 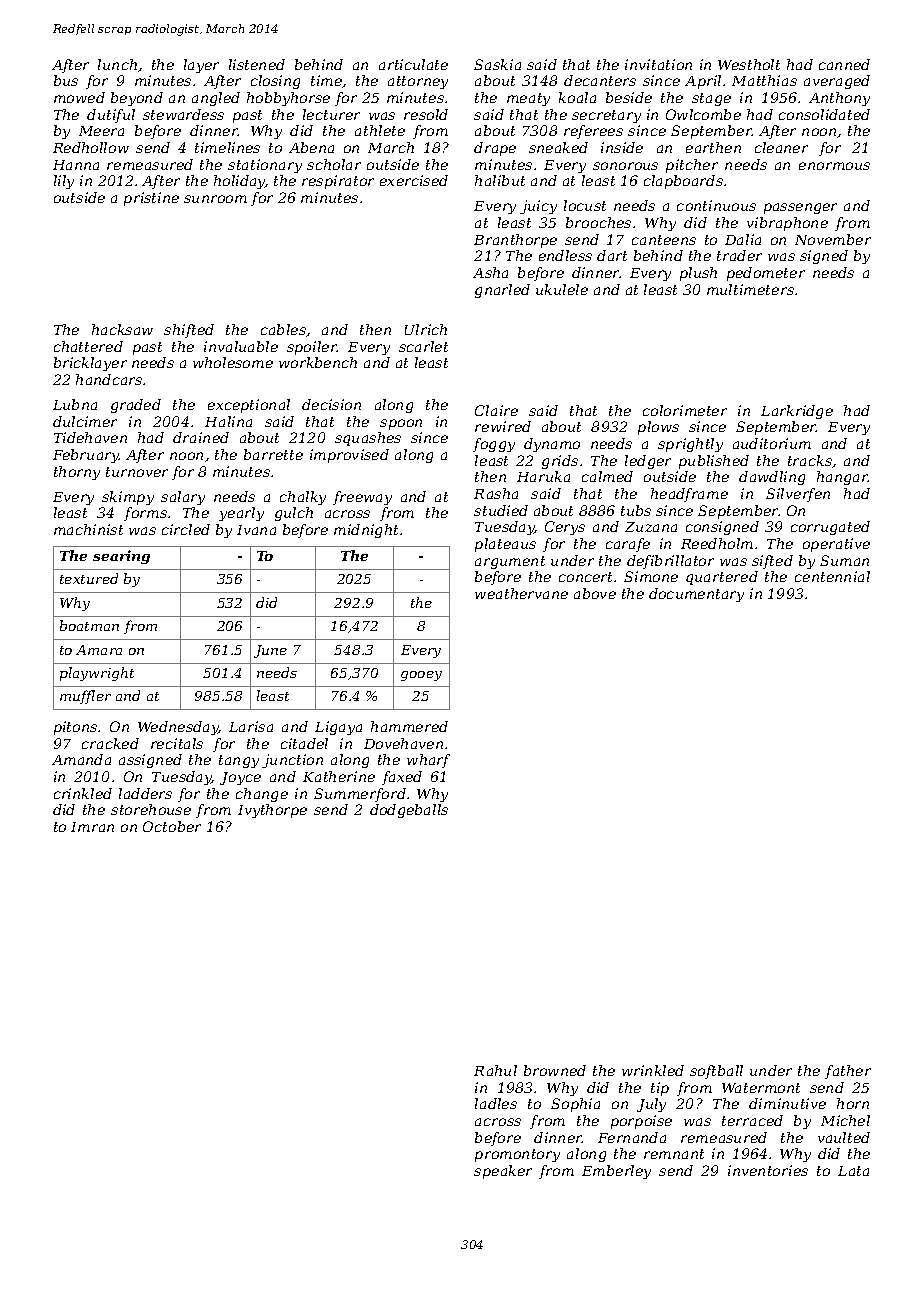 What do you see at coordinates (360, 795) in the screenshot?
I see `Summerford` at bounding box center [360, 795].
